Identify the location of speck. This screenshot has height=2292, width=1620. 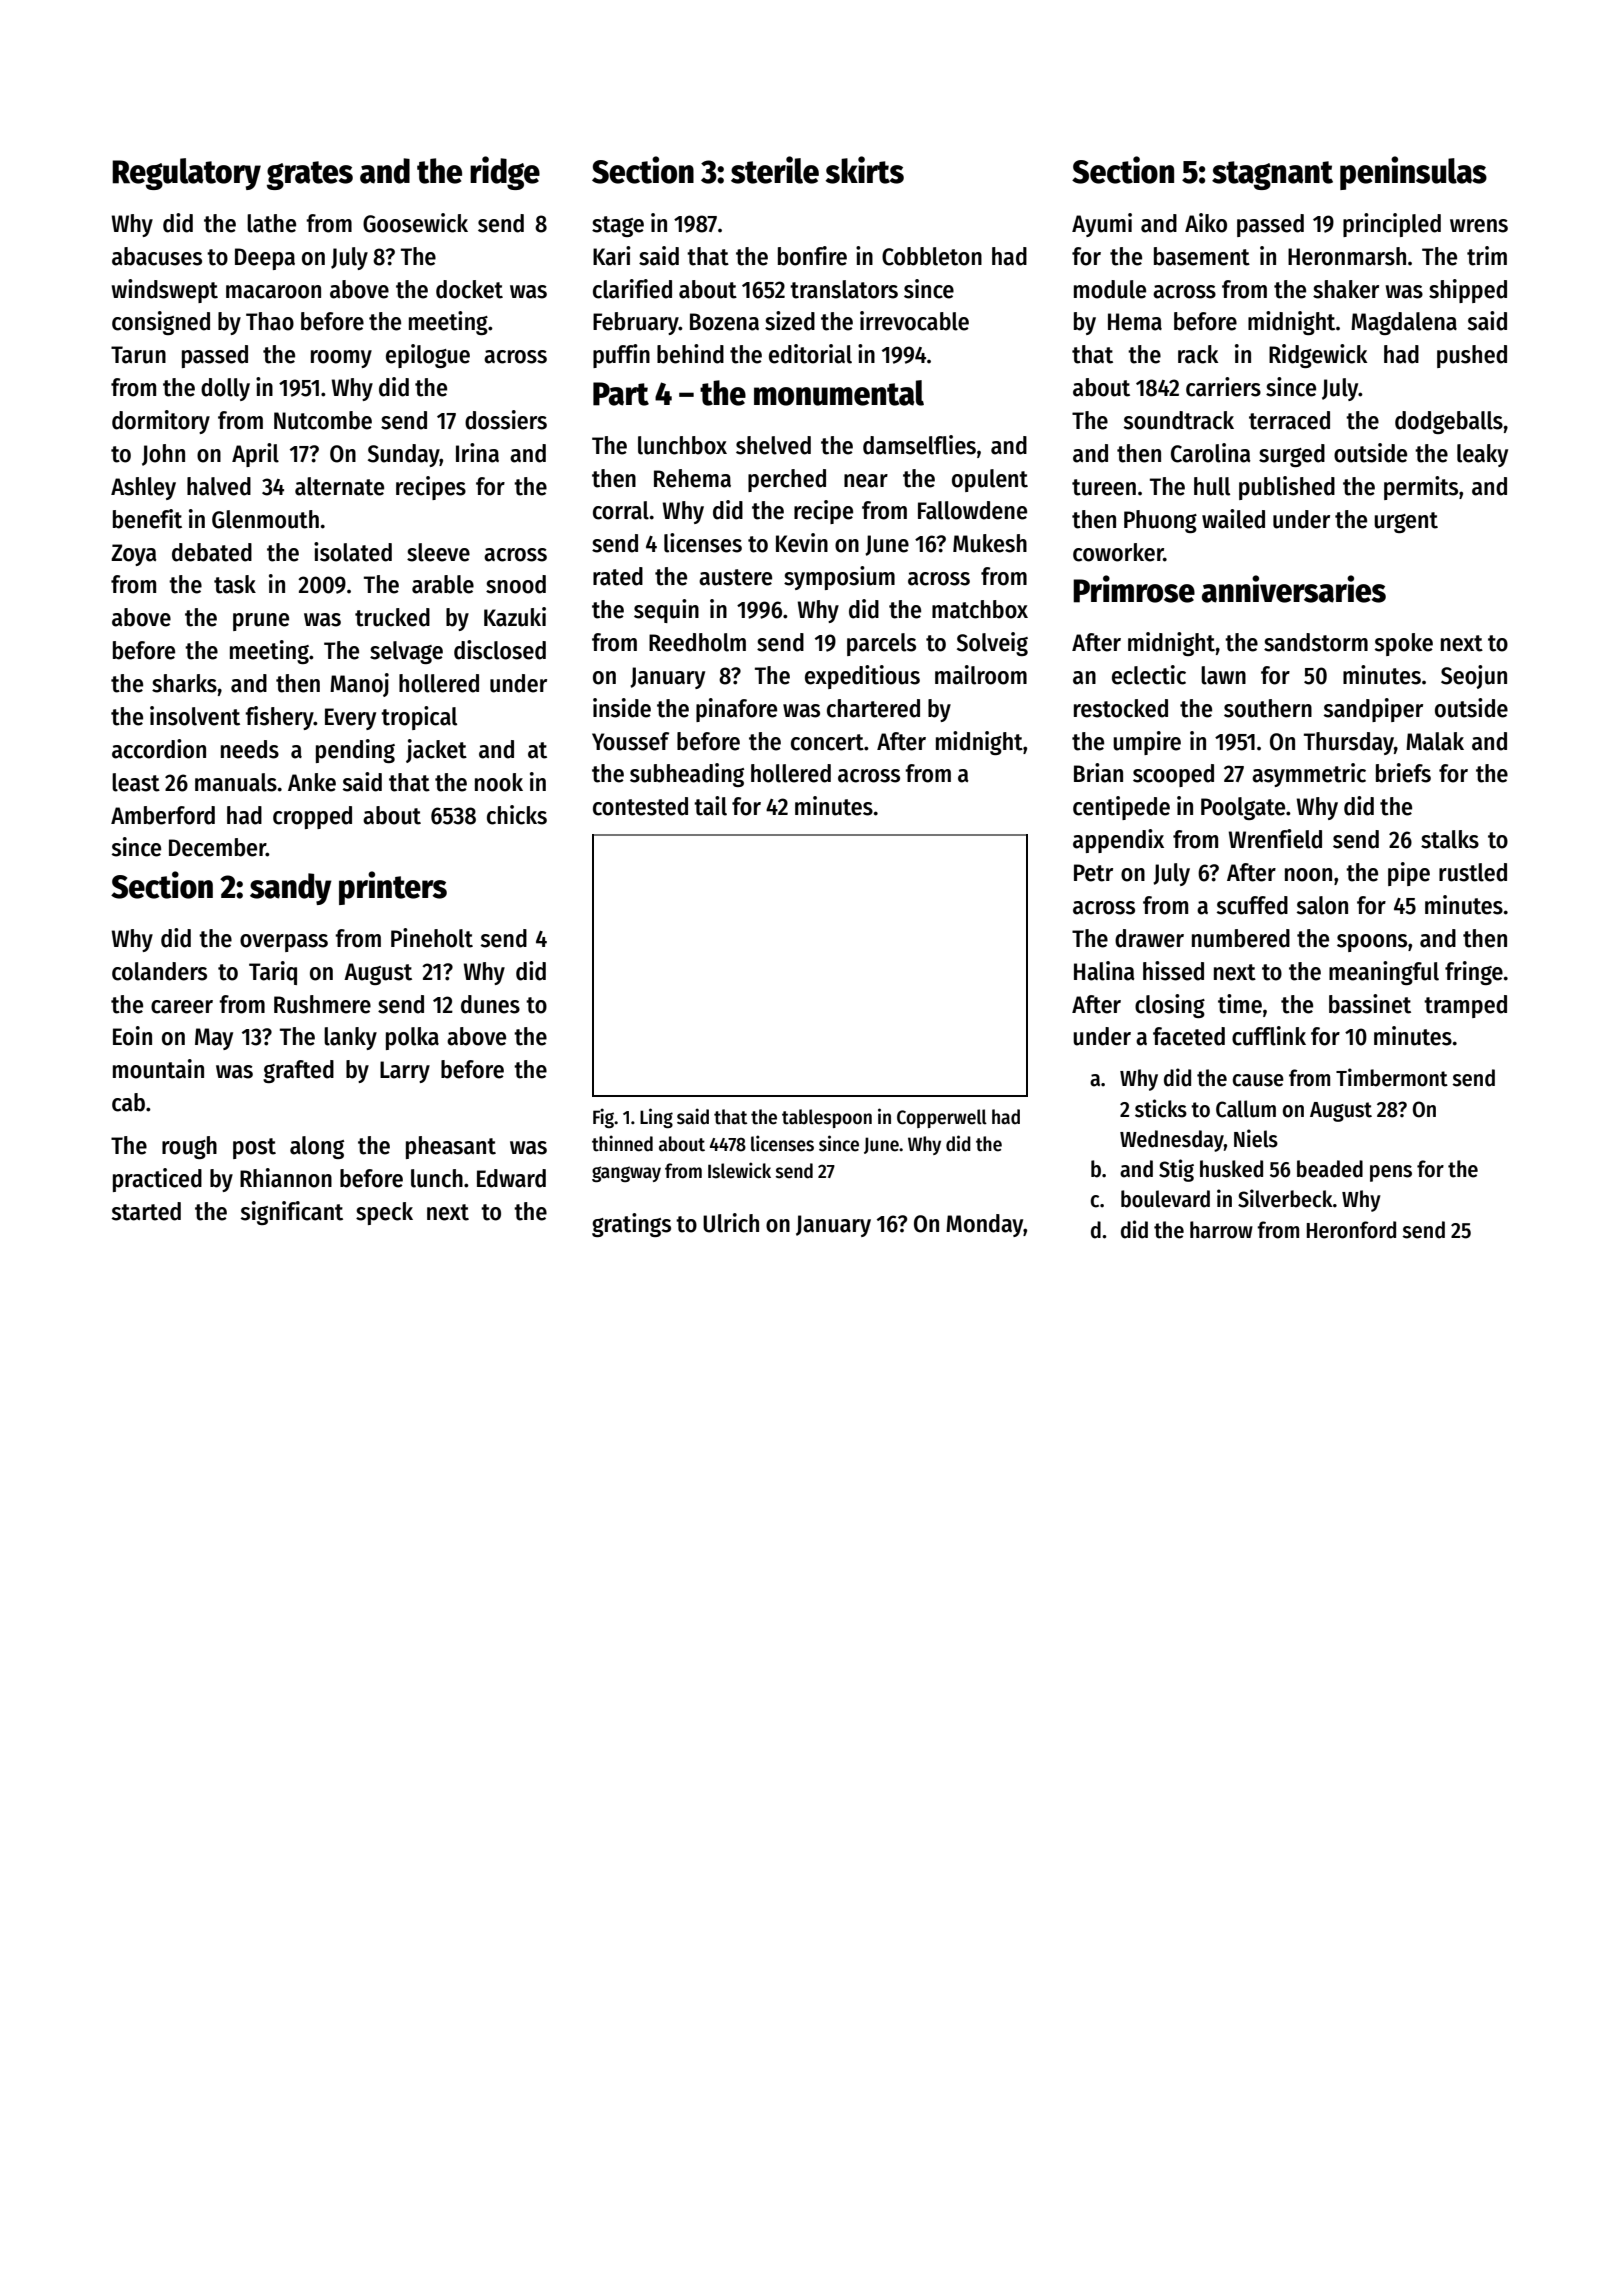
(384, 1213).
